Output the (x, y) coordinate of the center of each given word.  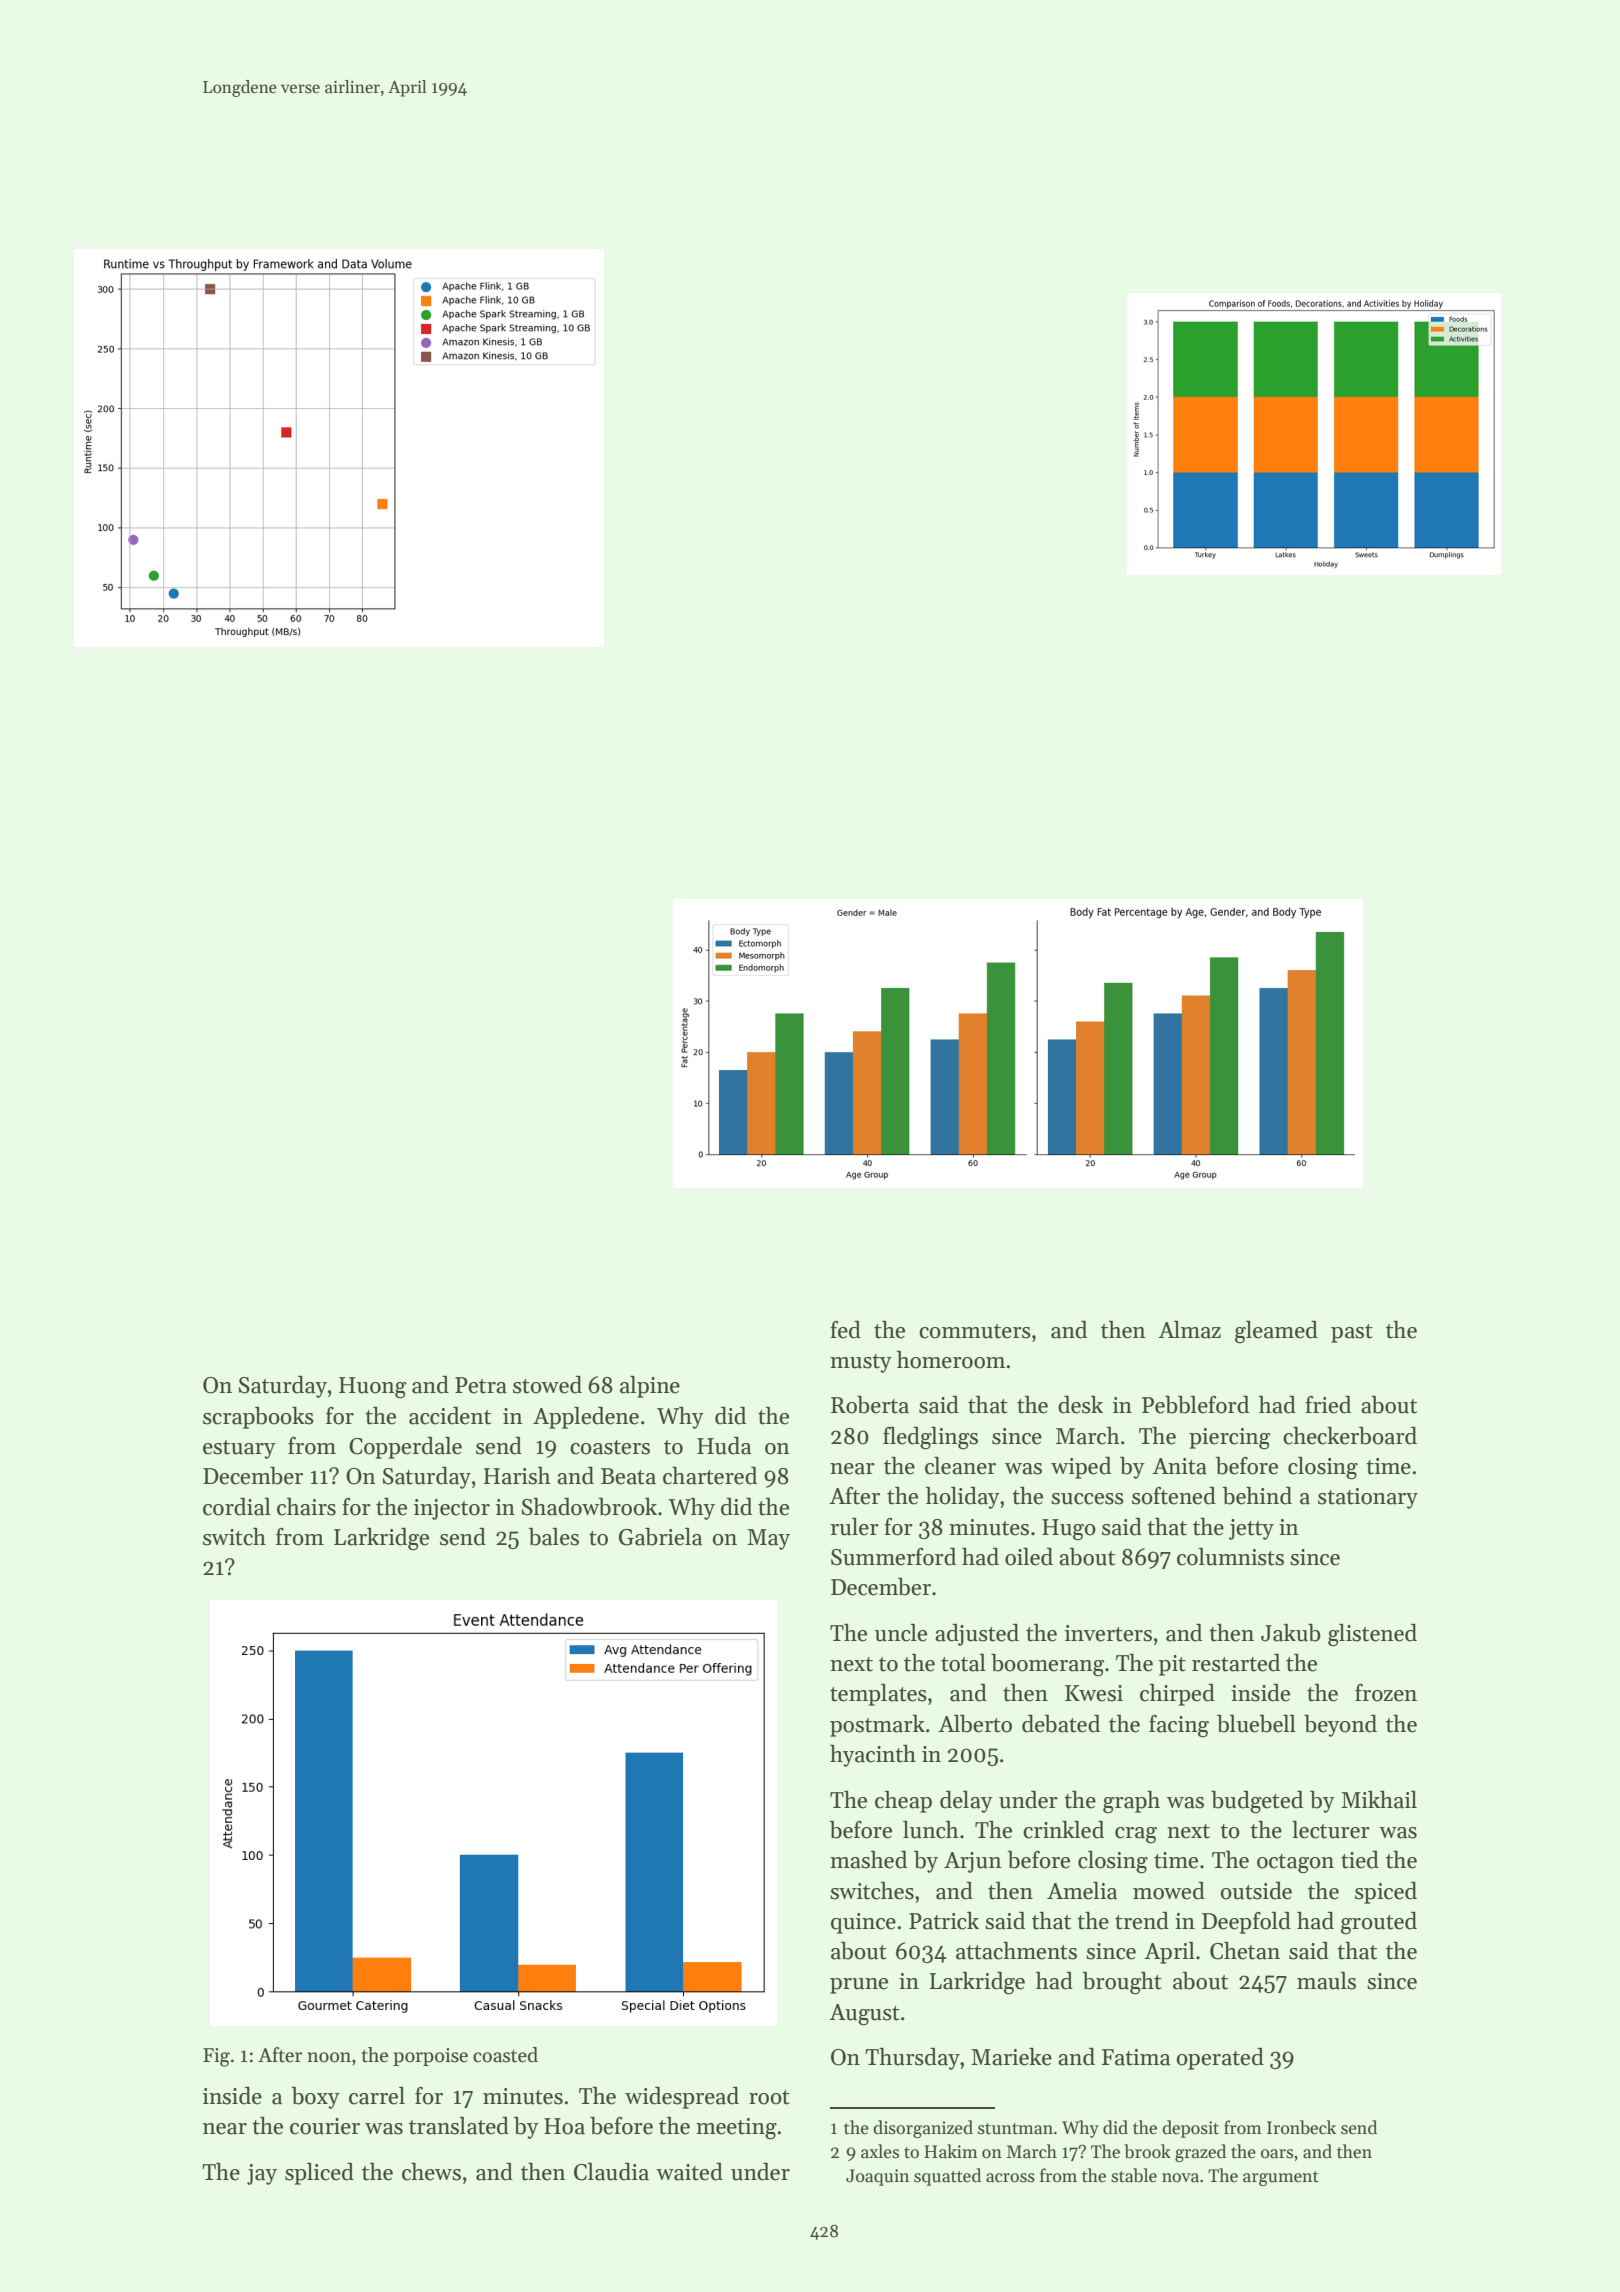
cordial (237, 1507)
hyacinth (873, 1756)
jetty (1251, 1529)
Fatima (1136, 2057)
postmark (877, 1726)
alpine (650, 1387)
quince (863, 1923)
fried (1328, 1405)
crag (1136, 1835)
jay (262, 2174)
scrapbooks (258, 1418)
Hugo (1069, 1530)
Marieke (1011, 2057)
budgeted (1257, 1802)
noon (329, 2057)
